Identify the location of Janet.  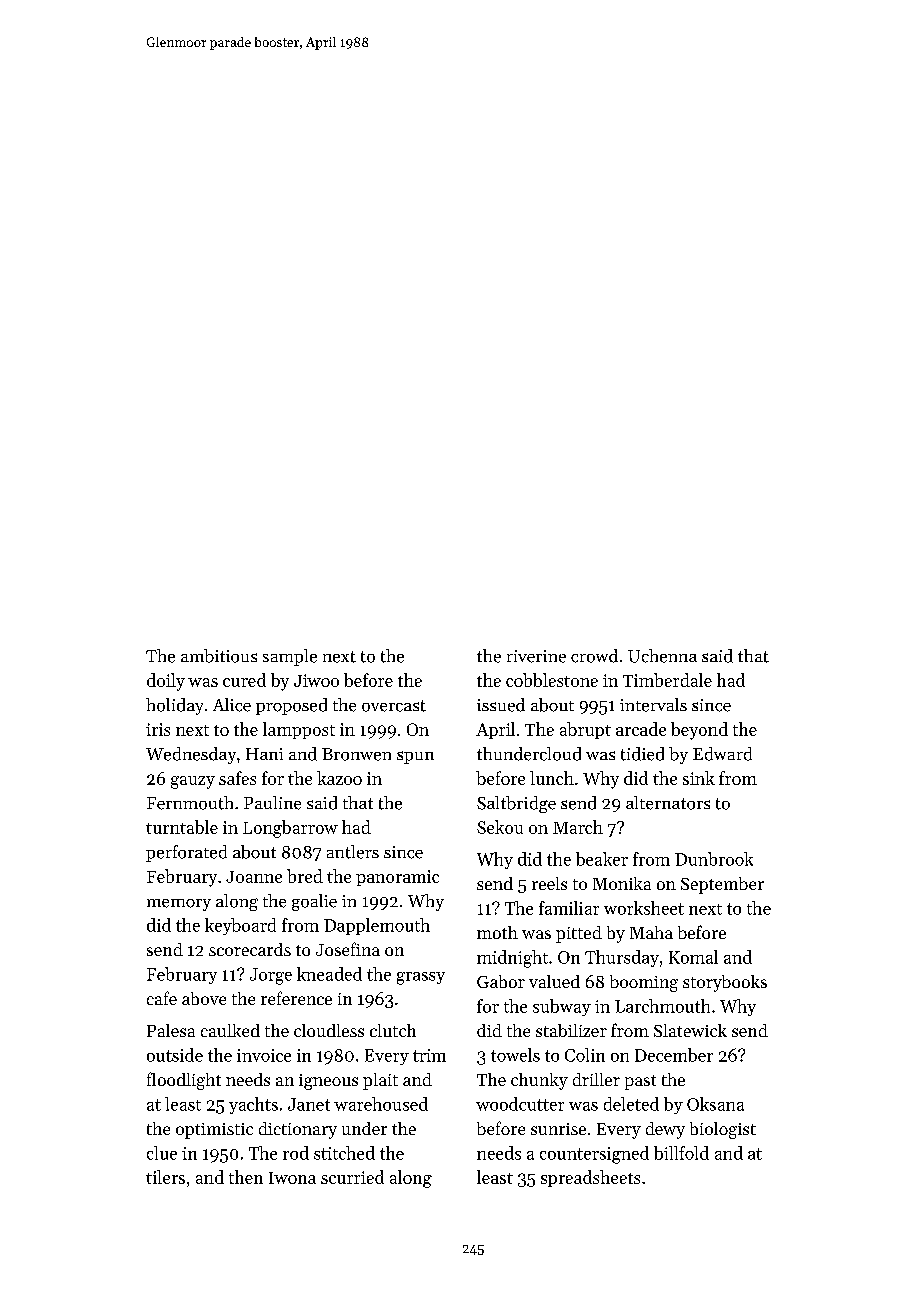
(309, 1104).
